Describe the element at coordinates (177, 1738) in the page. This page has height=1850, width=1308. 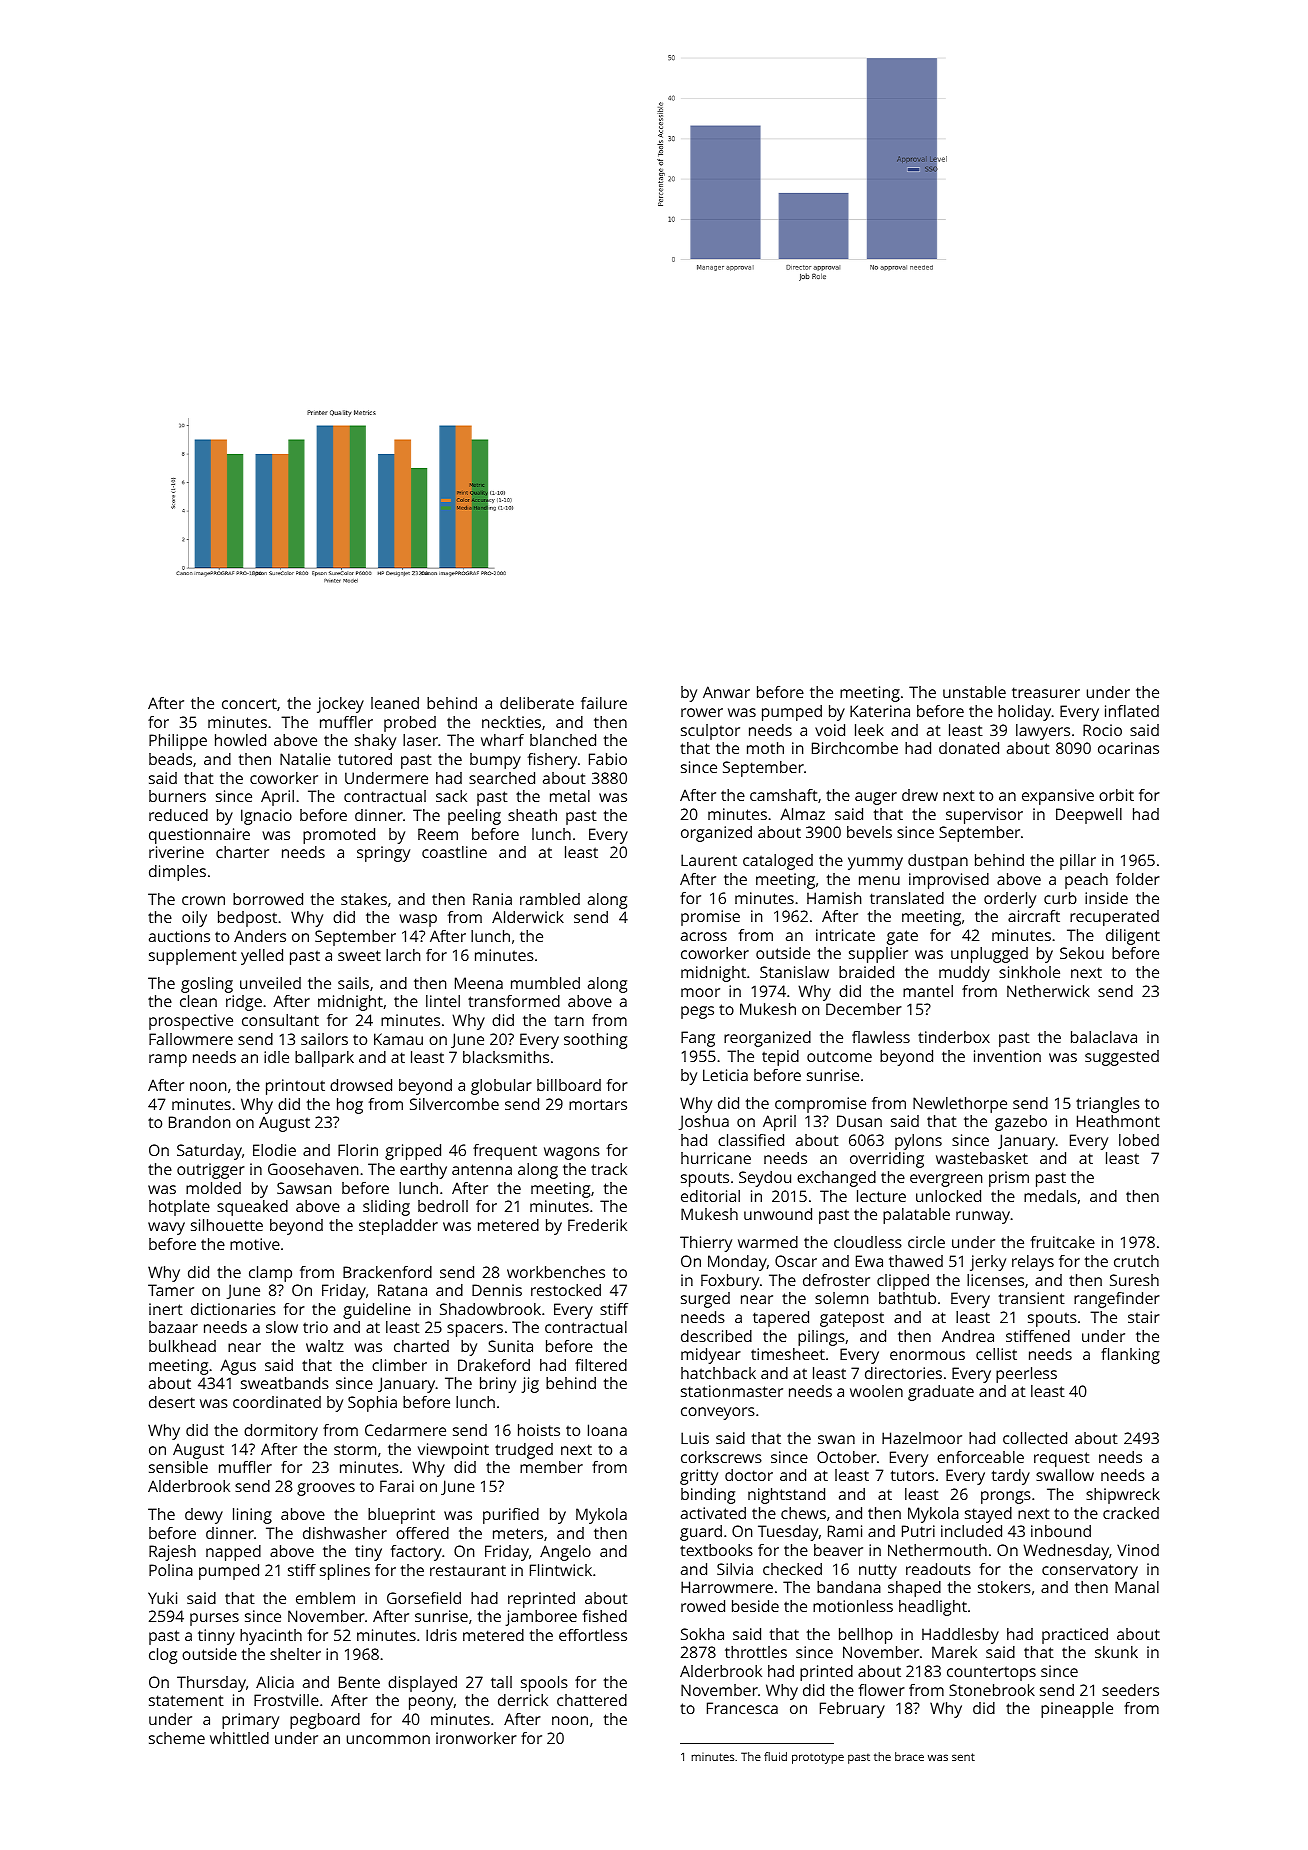
I see `scheme` at that location.
